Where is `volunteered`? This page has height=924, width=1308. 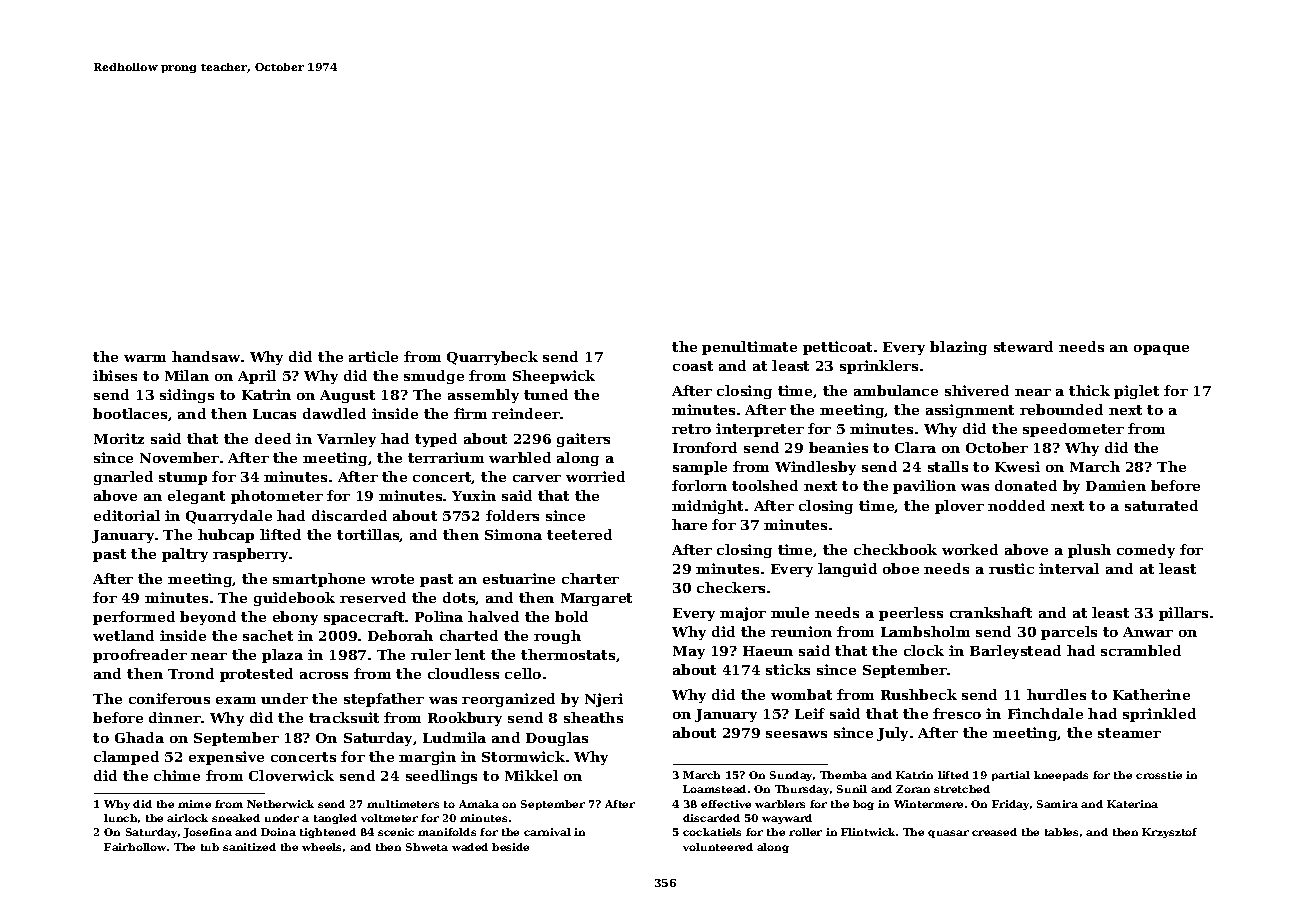 volunteered is located at coordinates (718, 847).
